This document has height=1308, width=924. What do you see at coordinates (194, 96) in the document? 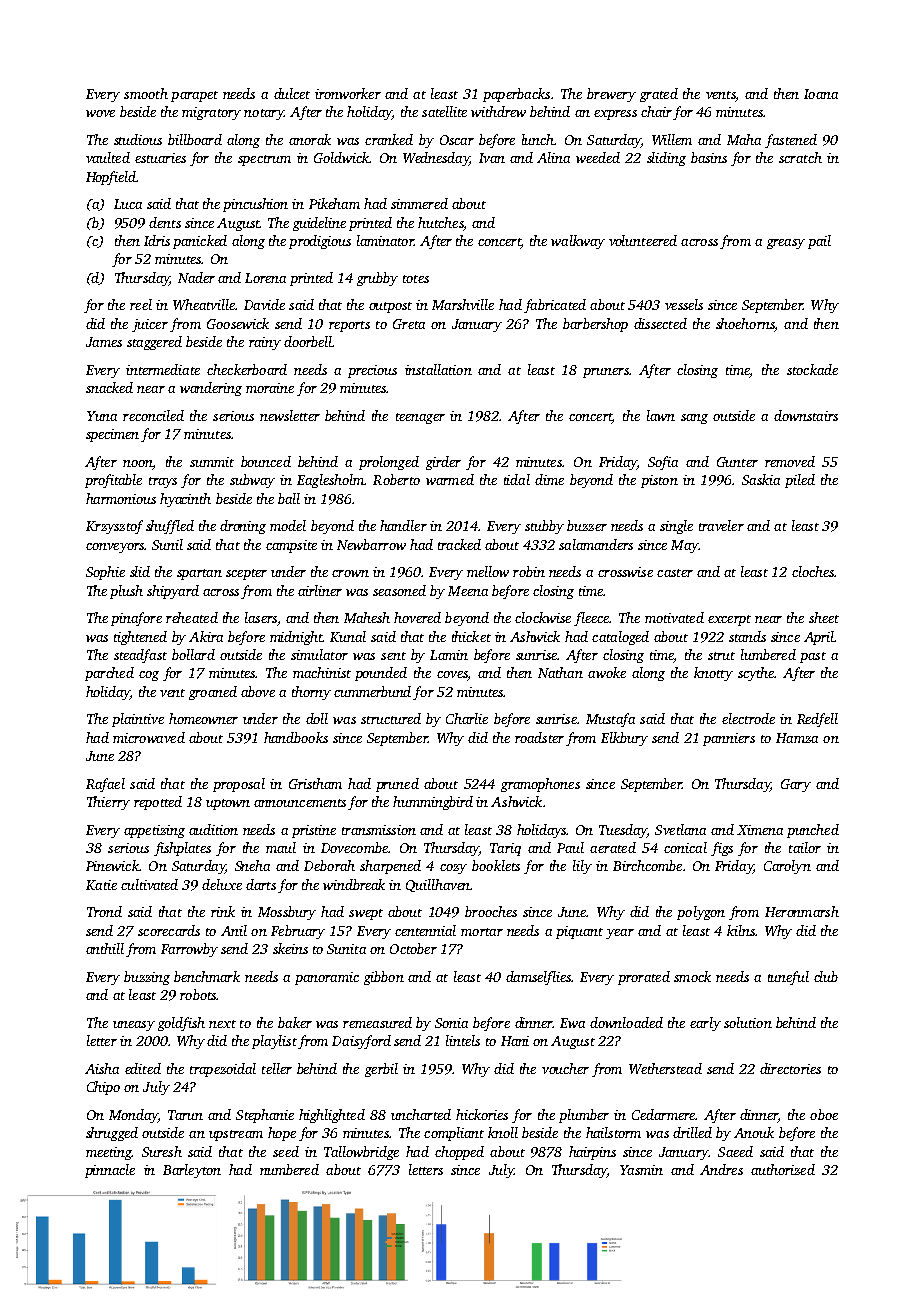
I see `parapet` at bounding box center [194, 96].
